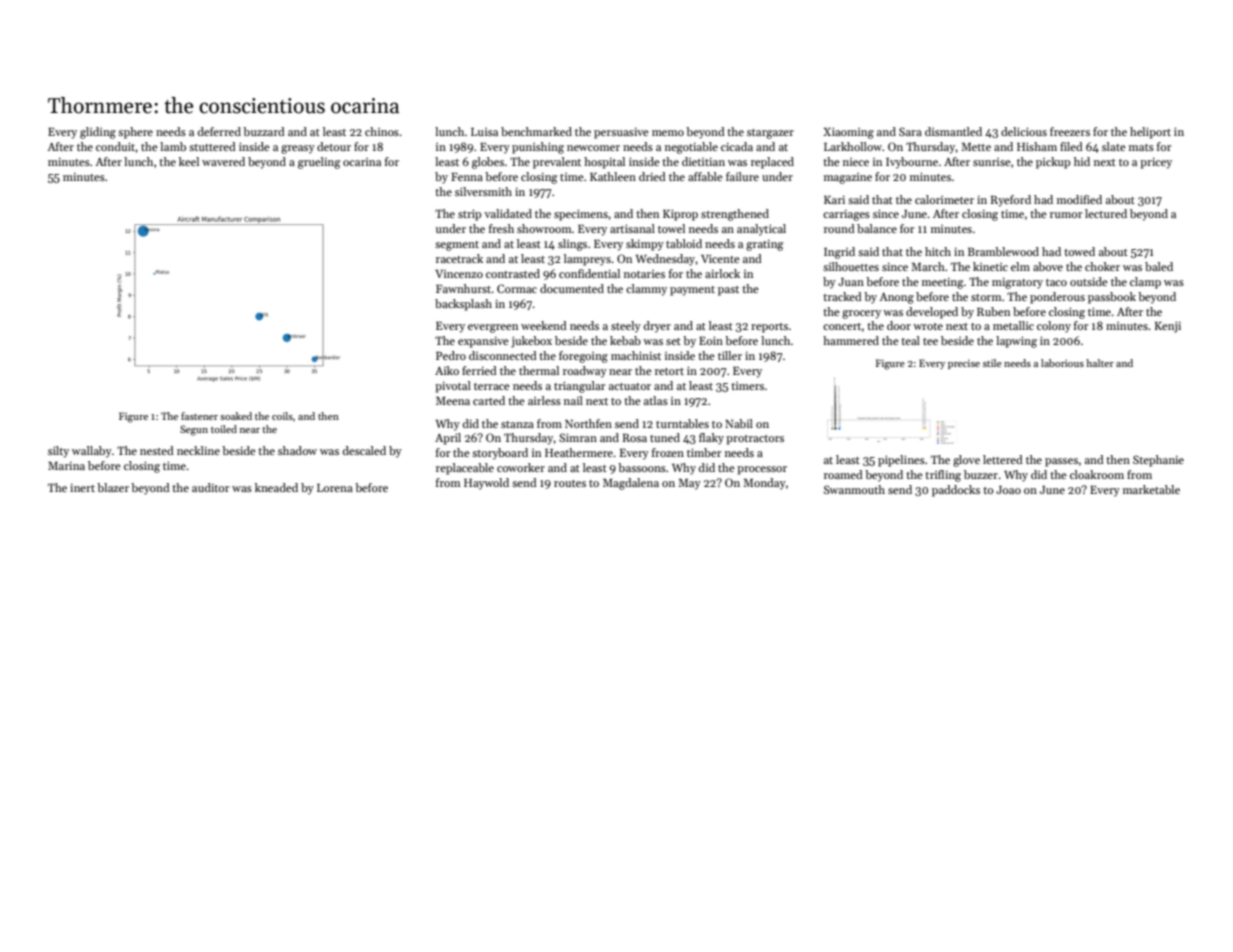  I want to click on atlas, so click(656, 400).
